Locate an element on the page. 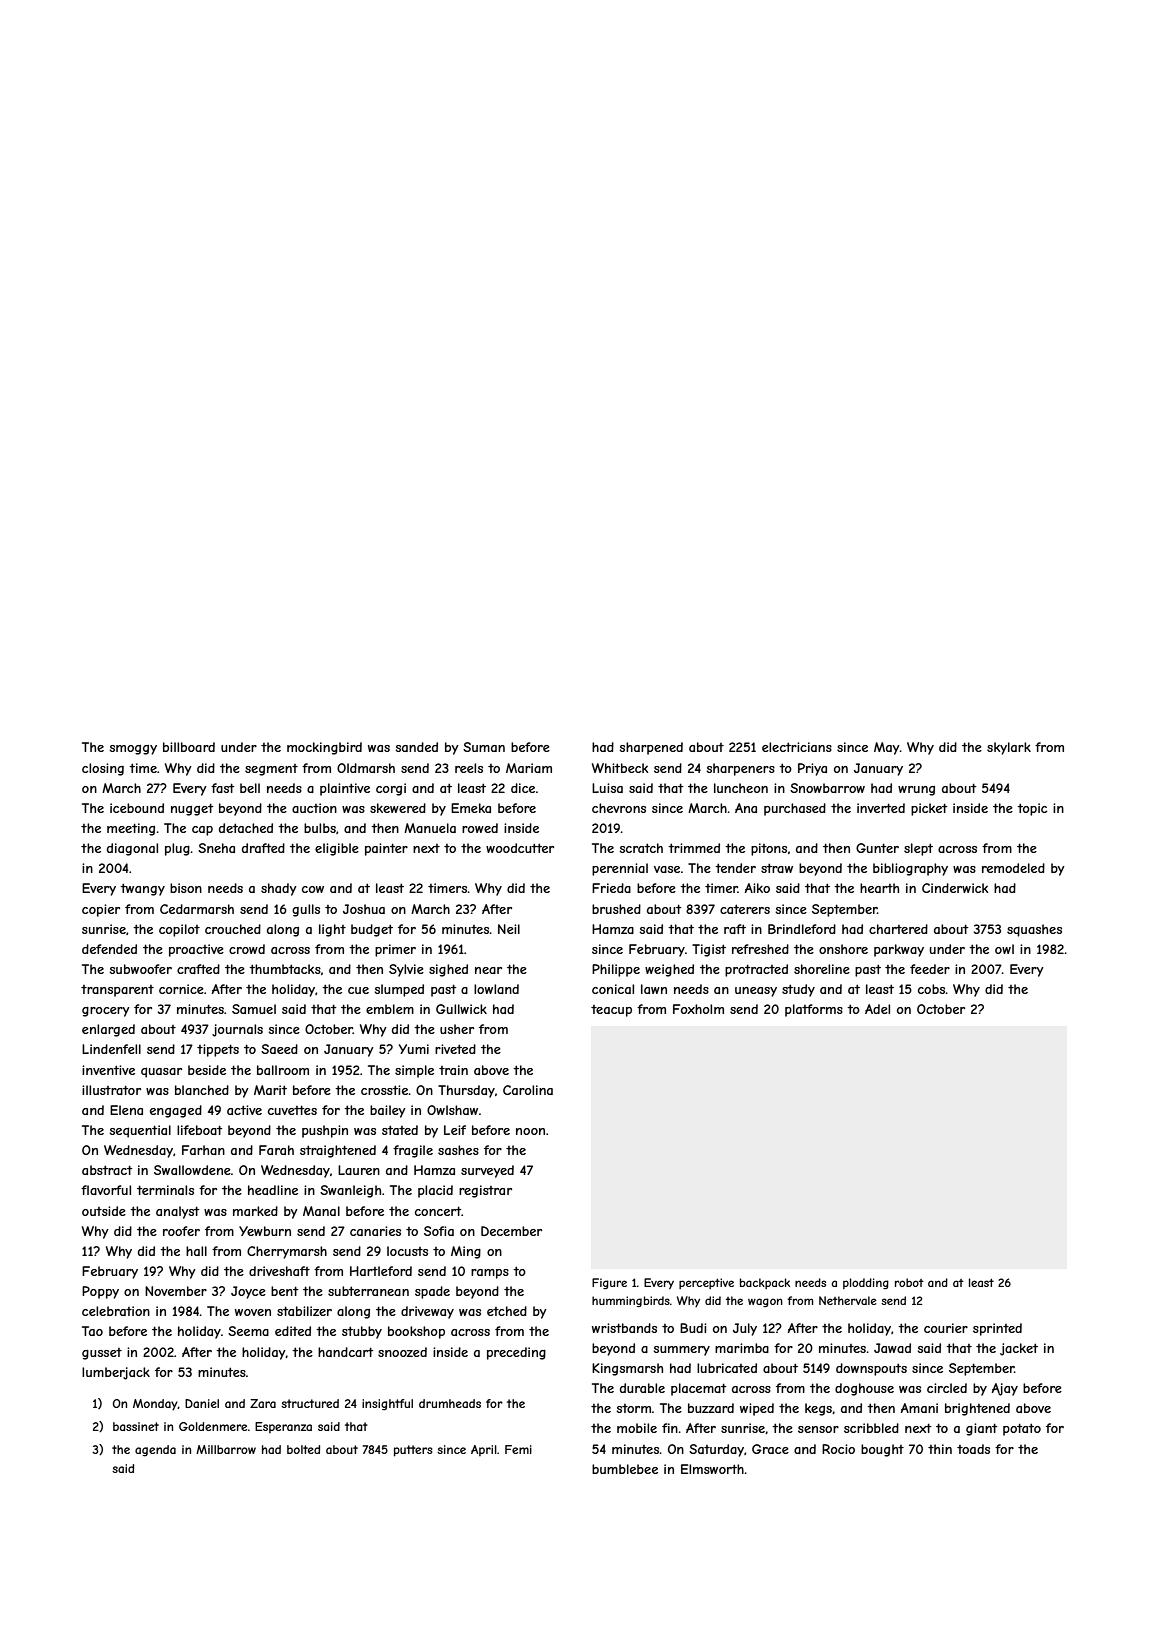 The image size is (1149, 1626). Amani is located at coordinates (919, 1408).
